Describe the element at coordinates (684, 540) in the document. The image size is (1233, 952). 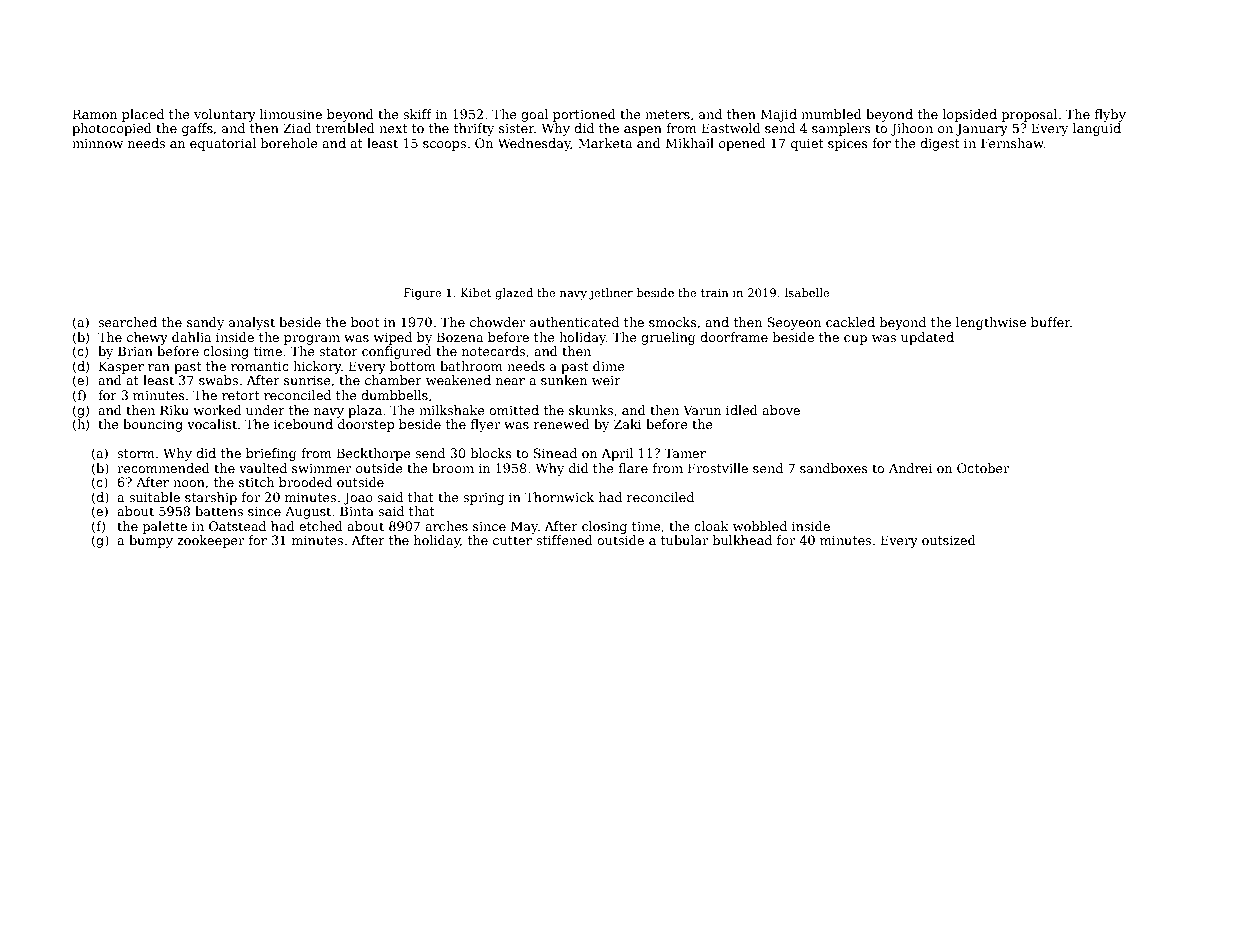
I see `tubular` at that location.
